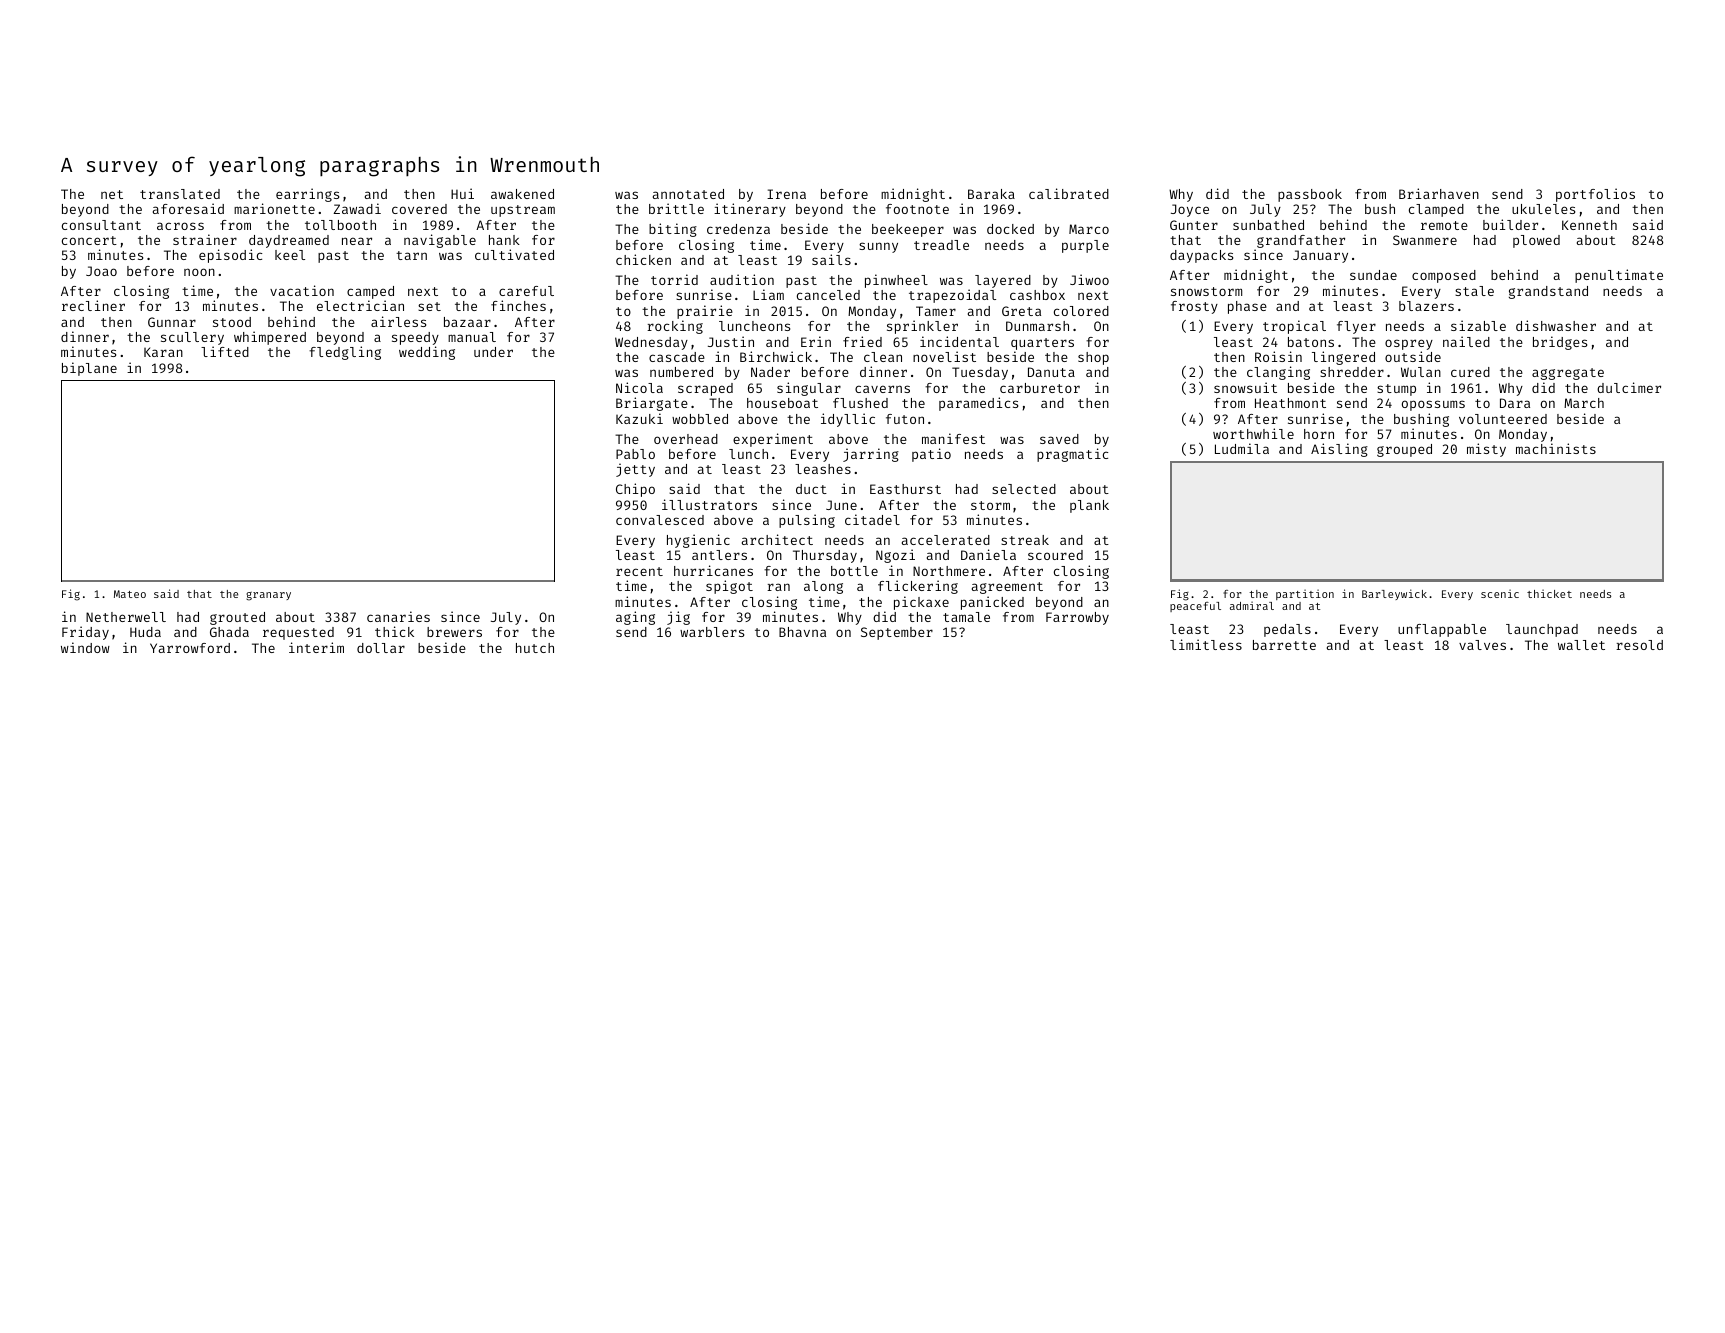 The image size is (1725, 1333). Describe the element at coordinates (635, 454) in the screenshot. I see `Pablo` at that location.
